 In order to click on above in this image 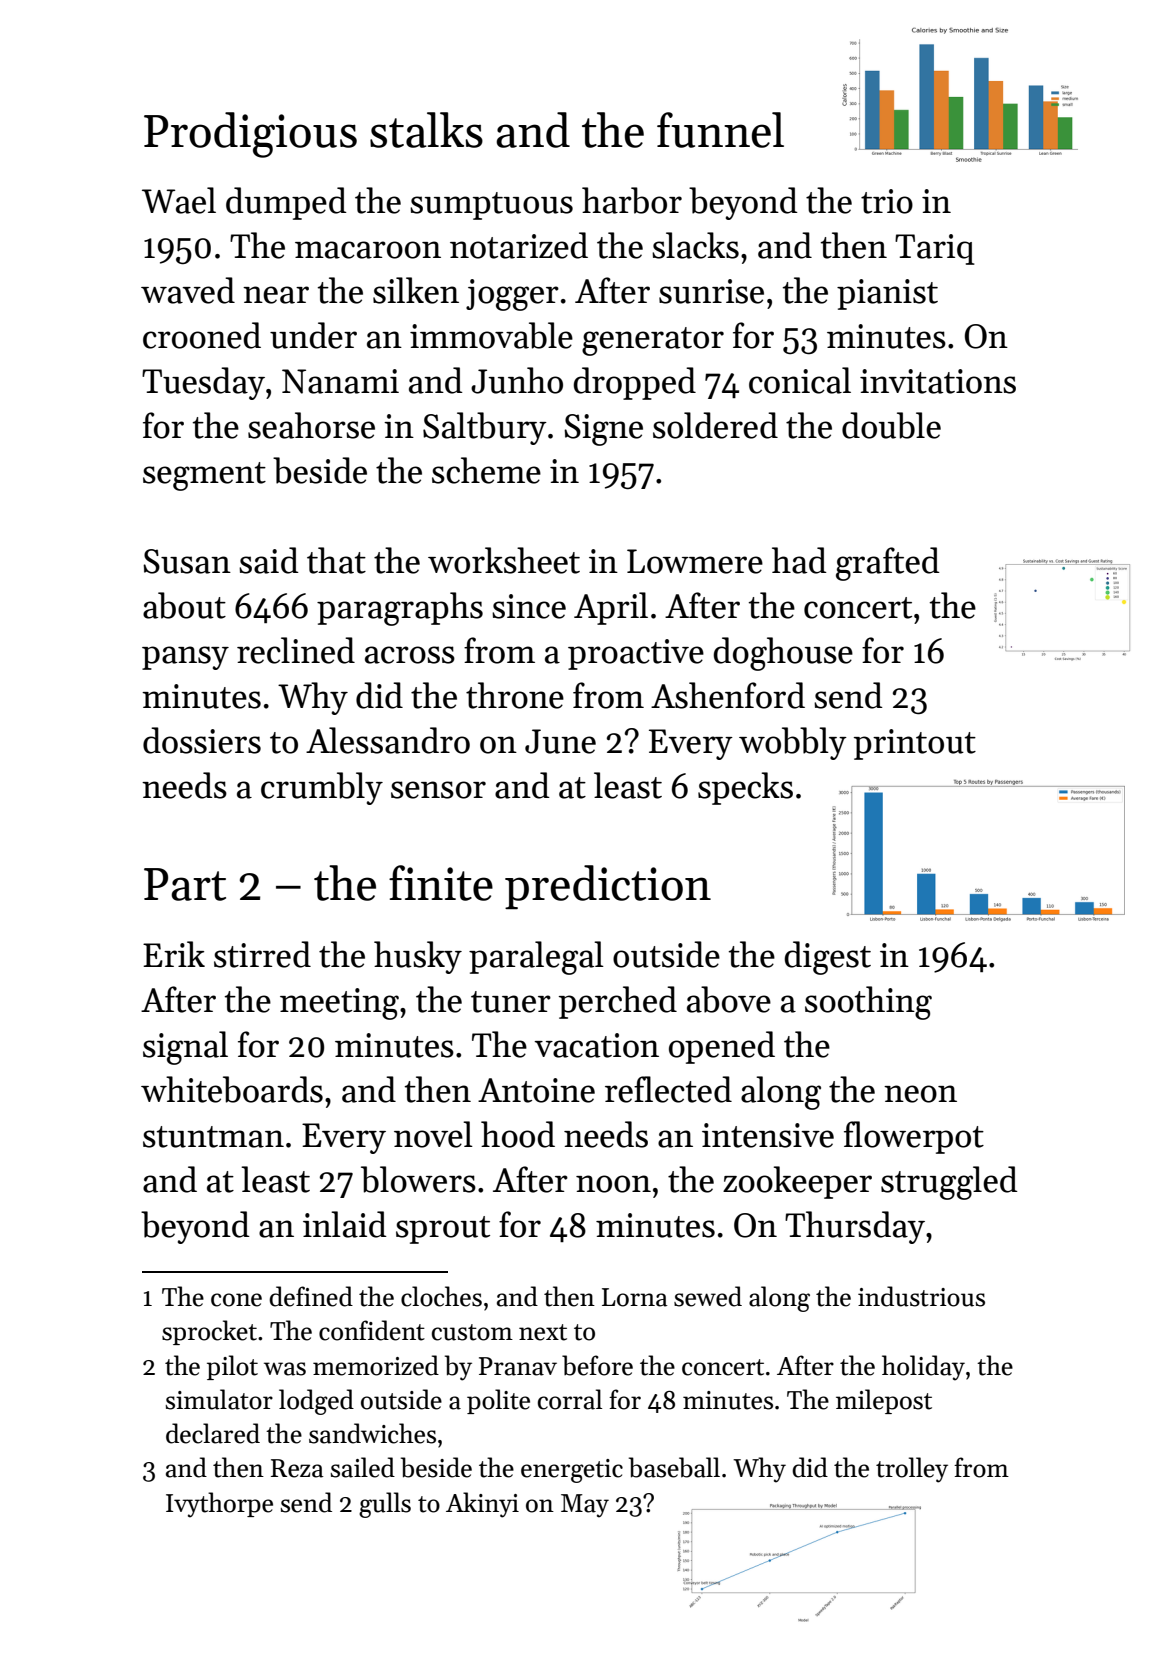, I will do `click(729, 999)`.
